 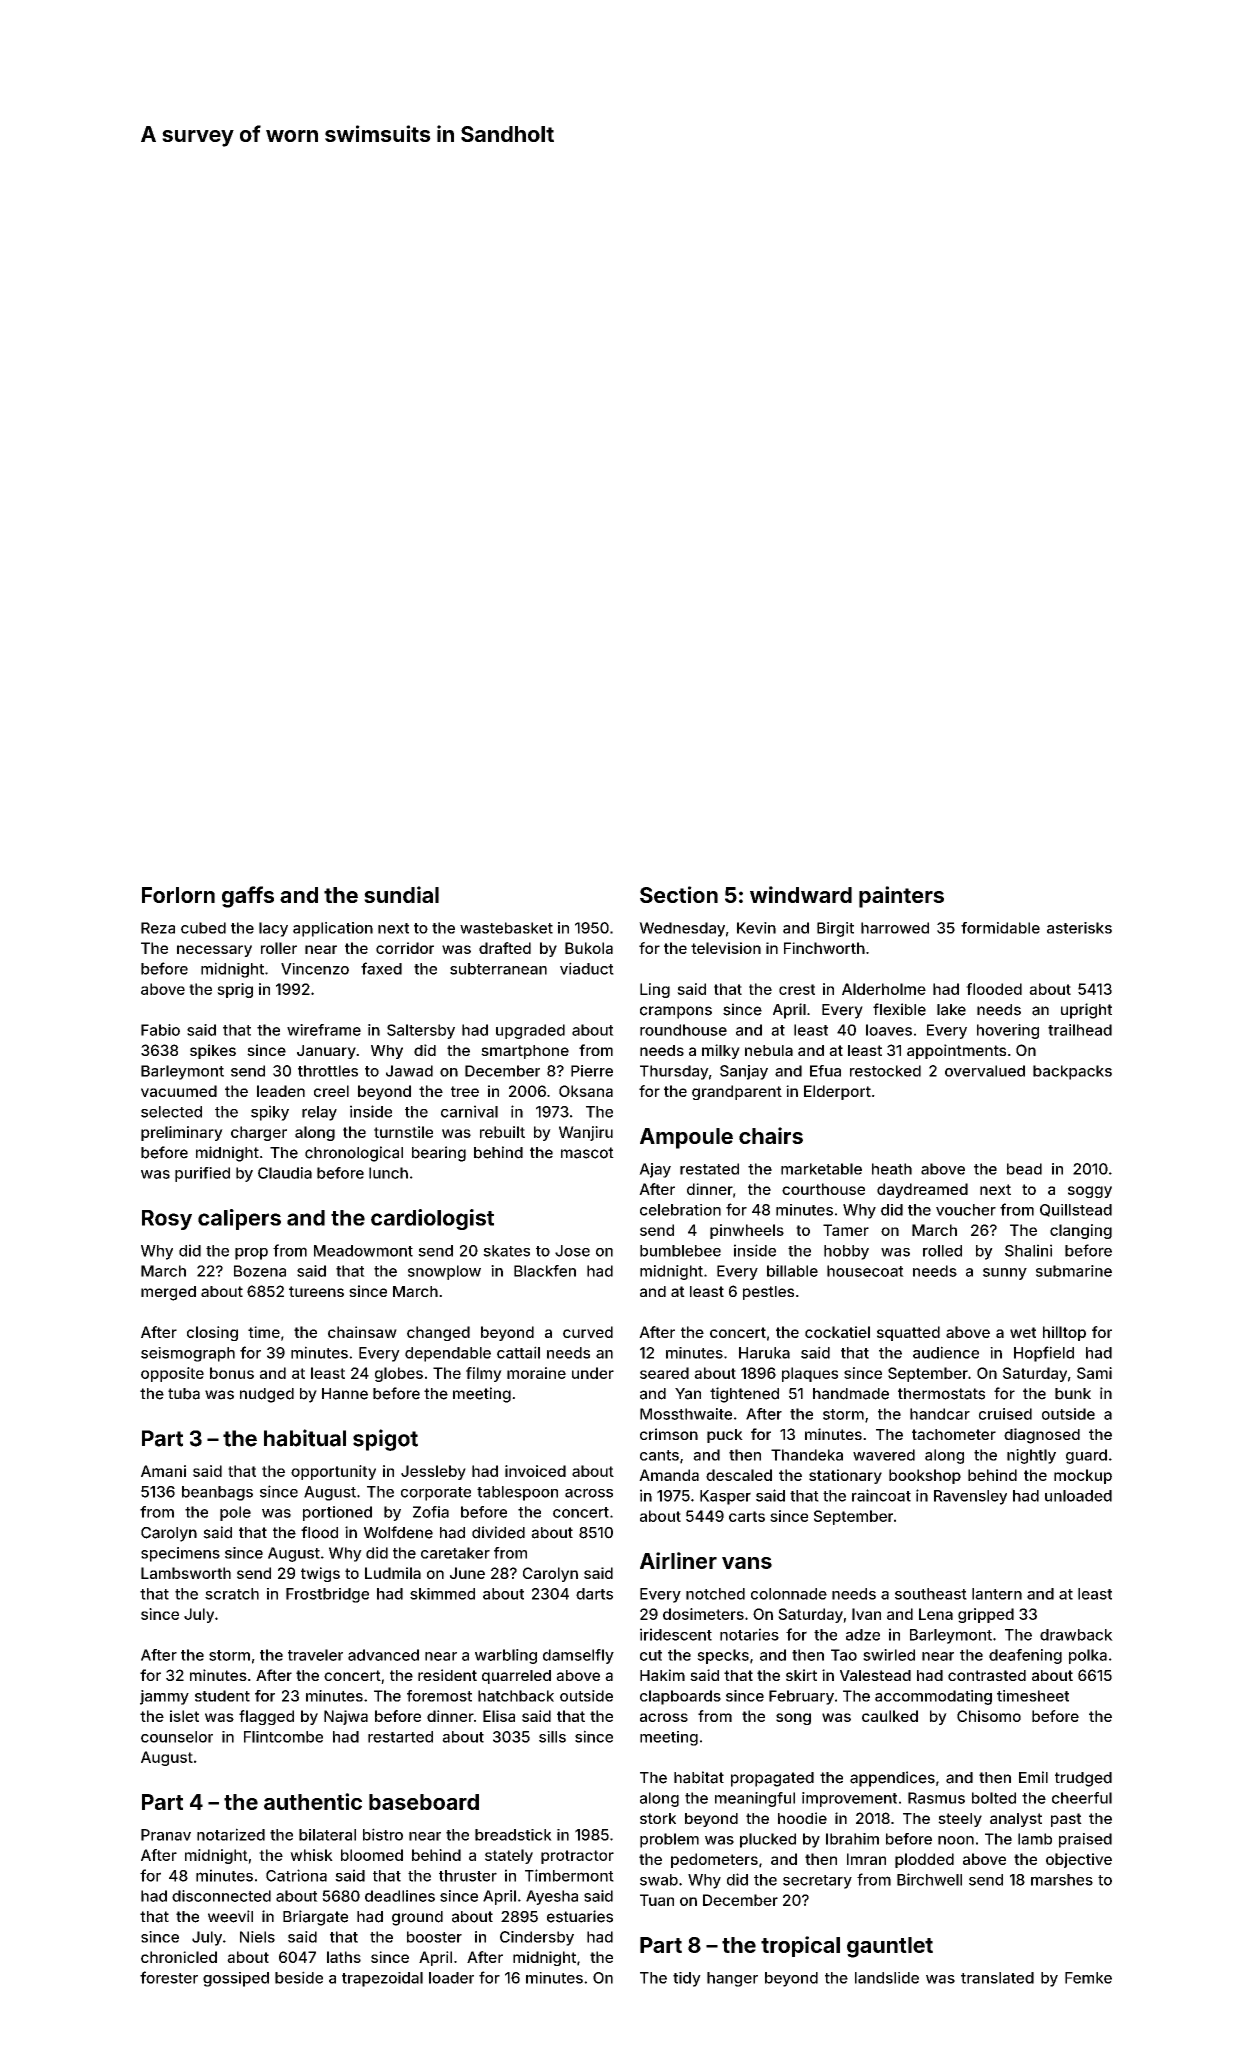 What do you see at coordinates (283, 1737) in the screenshot?
I see `Flintcombe` at bounding box center [283, 1737].
